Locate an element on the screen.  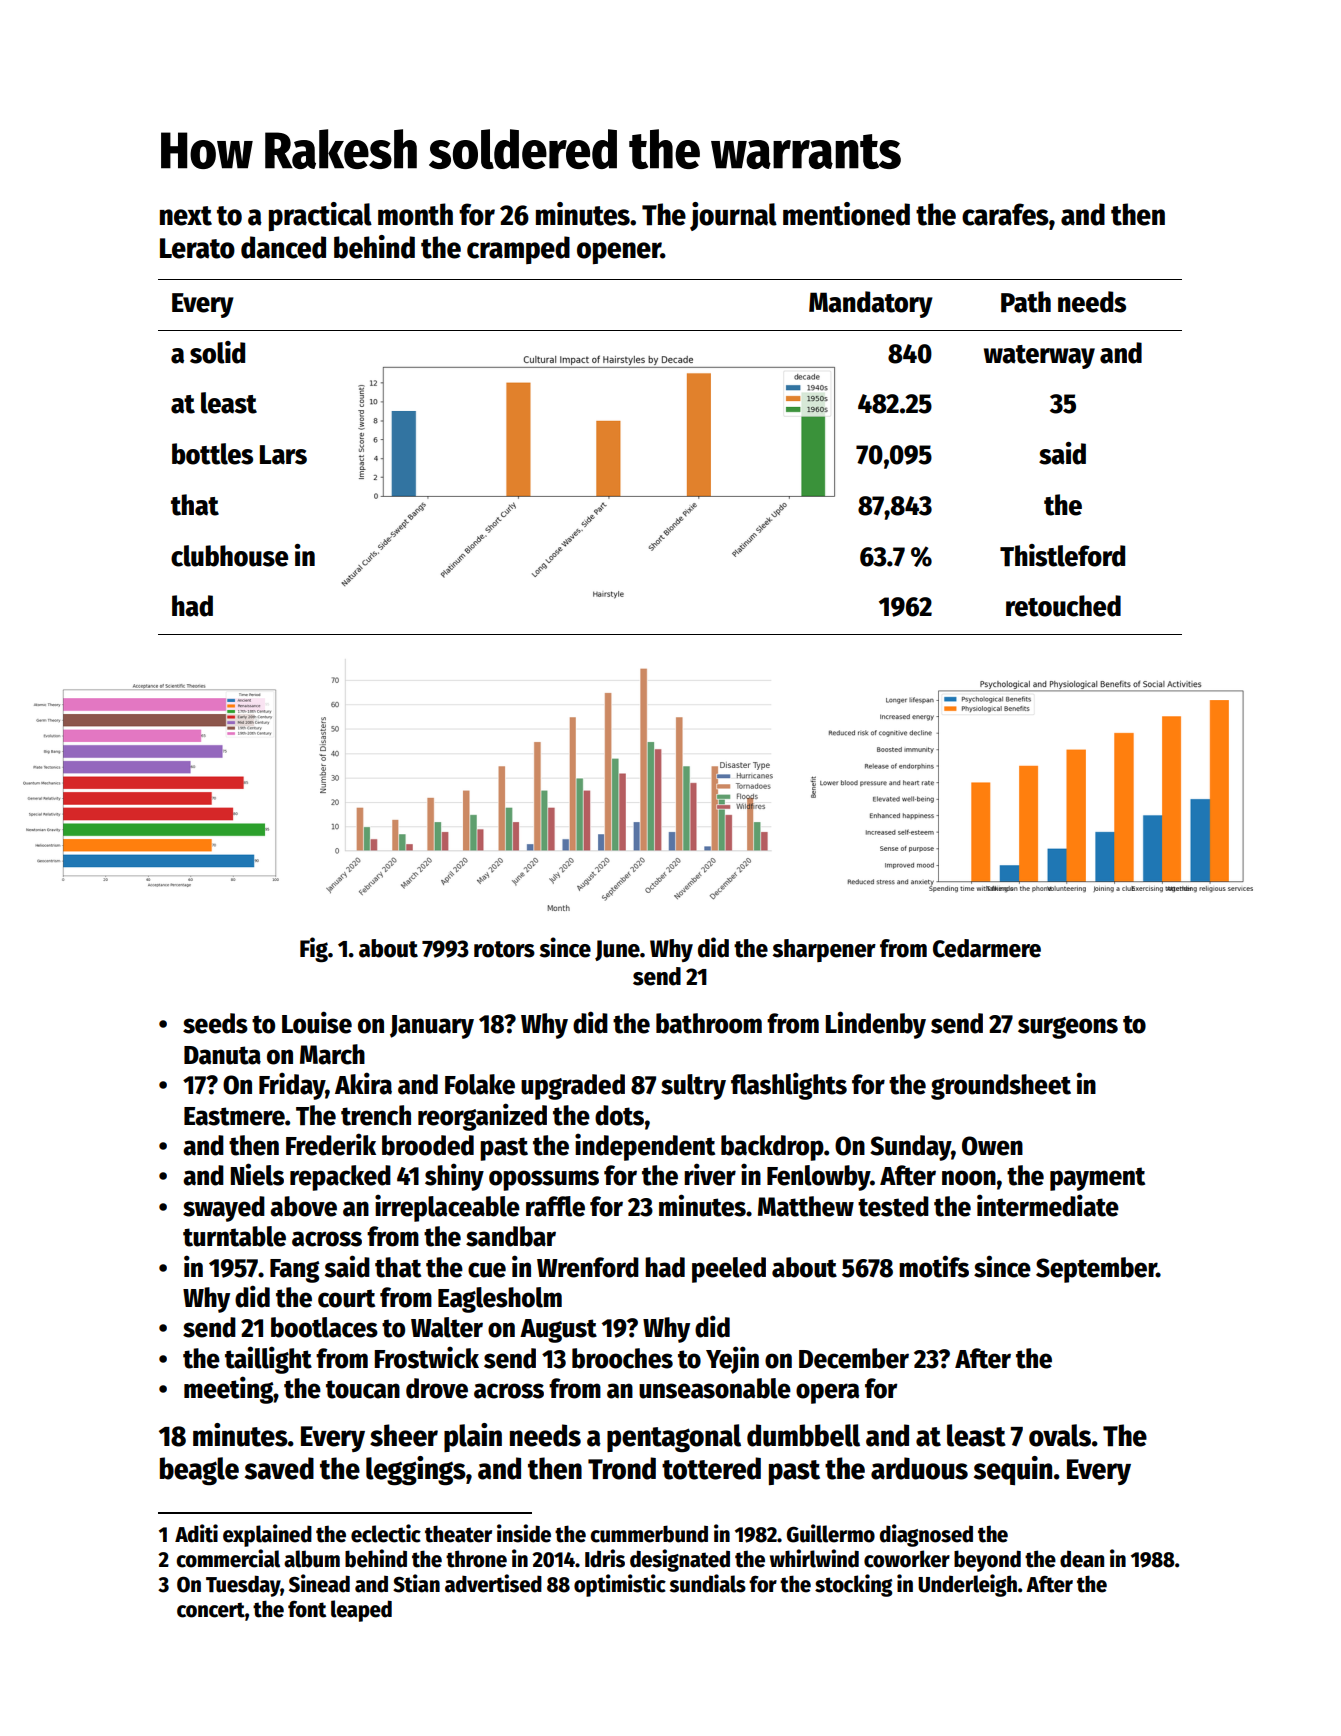
surgeons is located at coordinates (1068, 1028).
